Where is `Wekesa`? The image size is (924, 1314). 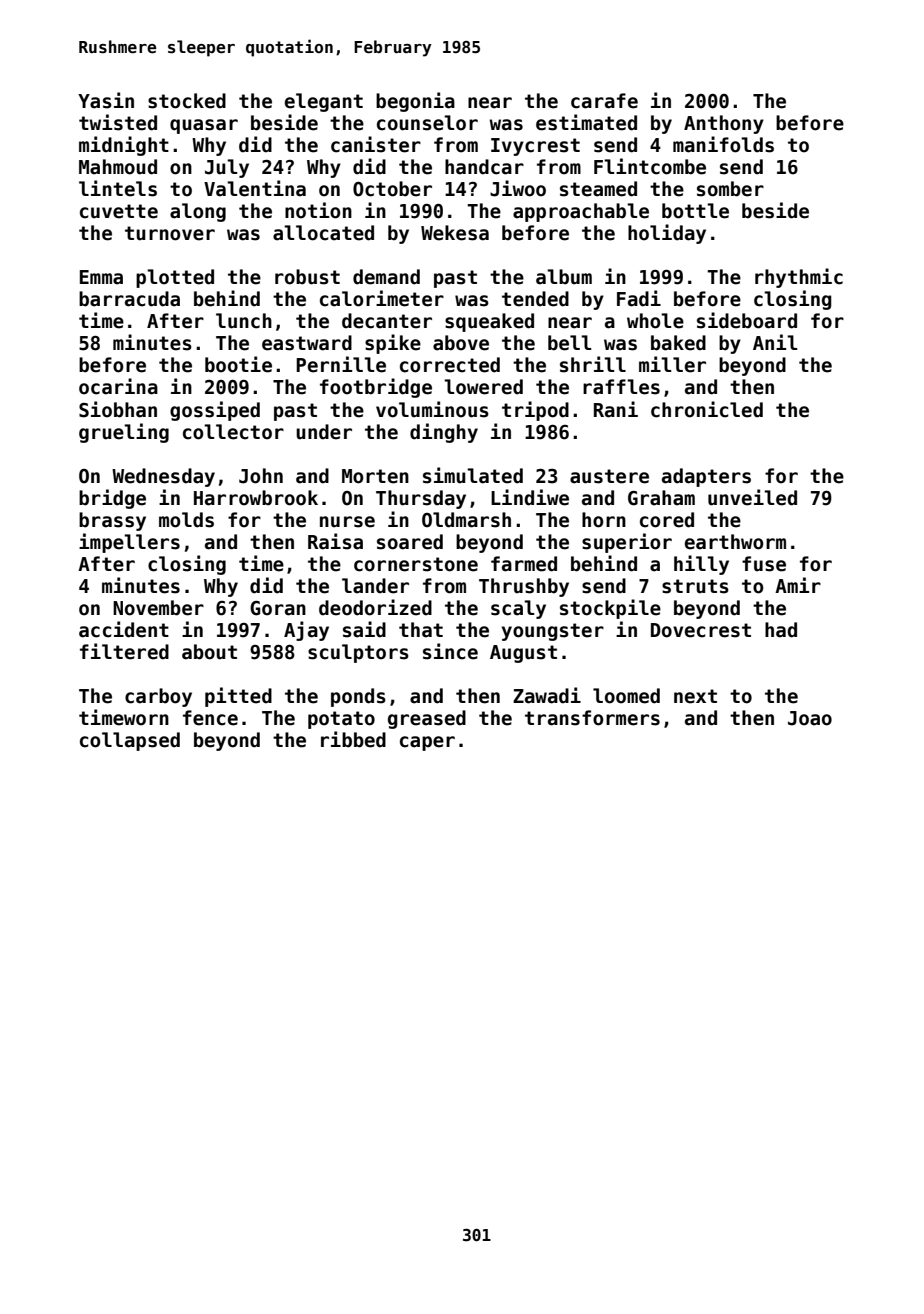 Wekesa is located at coordinates (455, 233).
